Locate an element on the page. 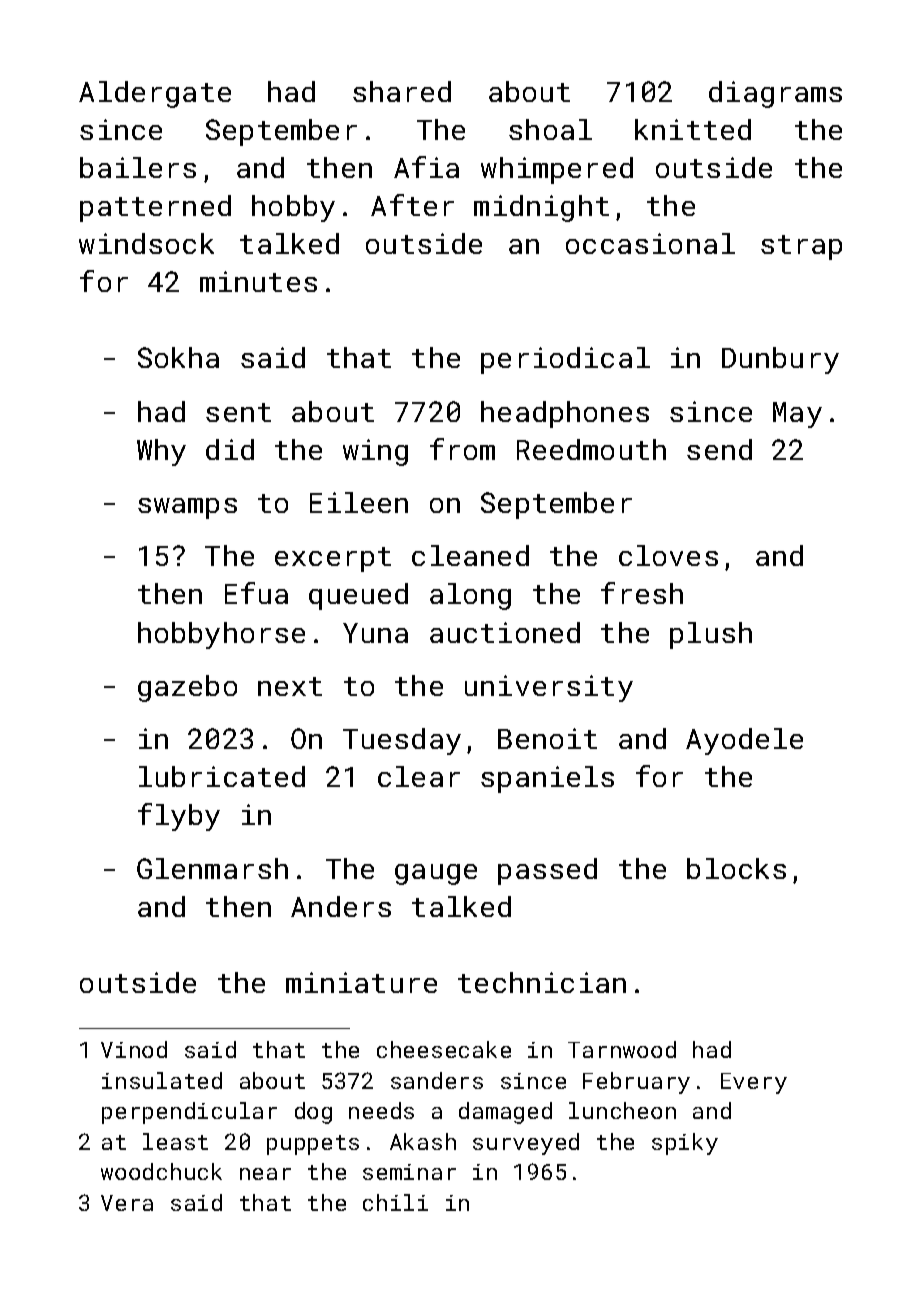 The height and width of the document is (1311, 924). blocks is located at coordinates (736, 868).
